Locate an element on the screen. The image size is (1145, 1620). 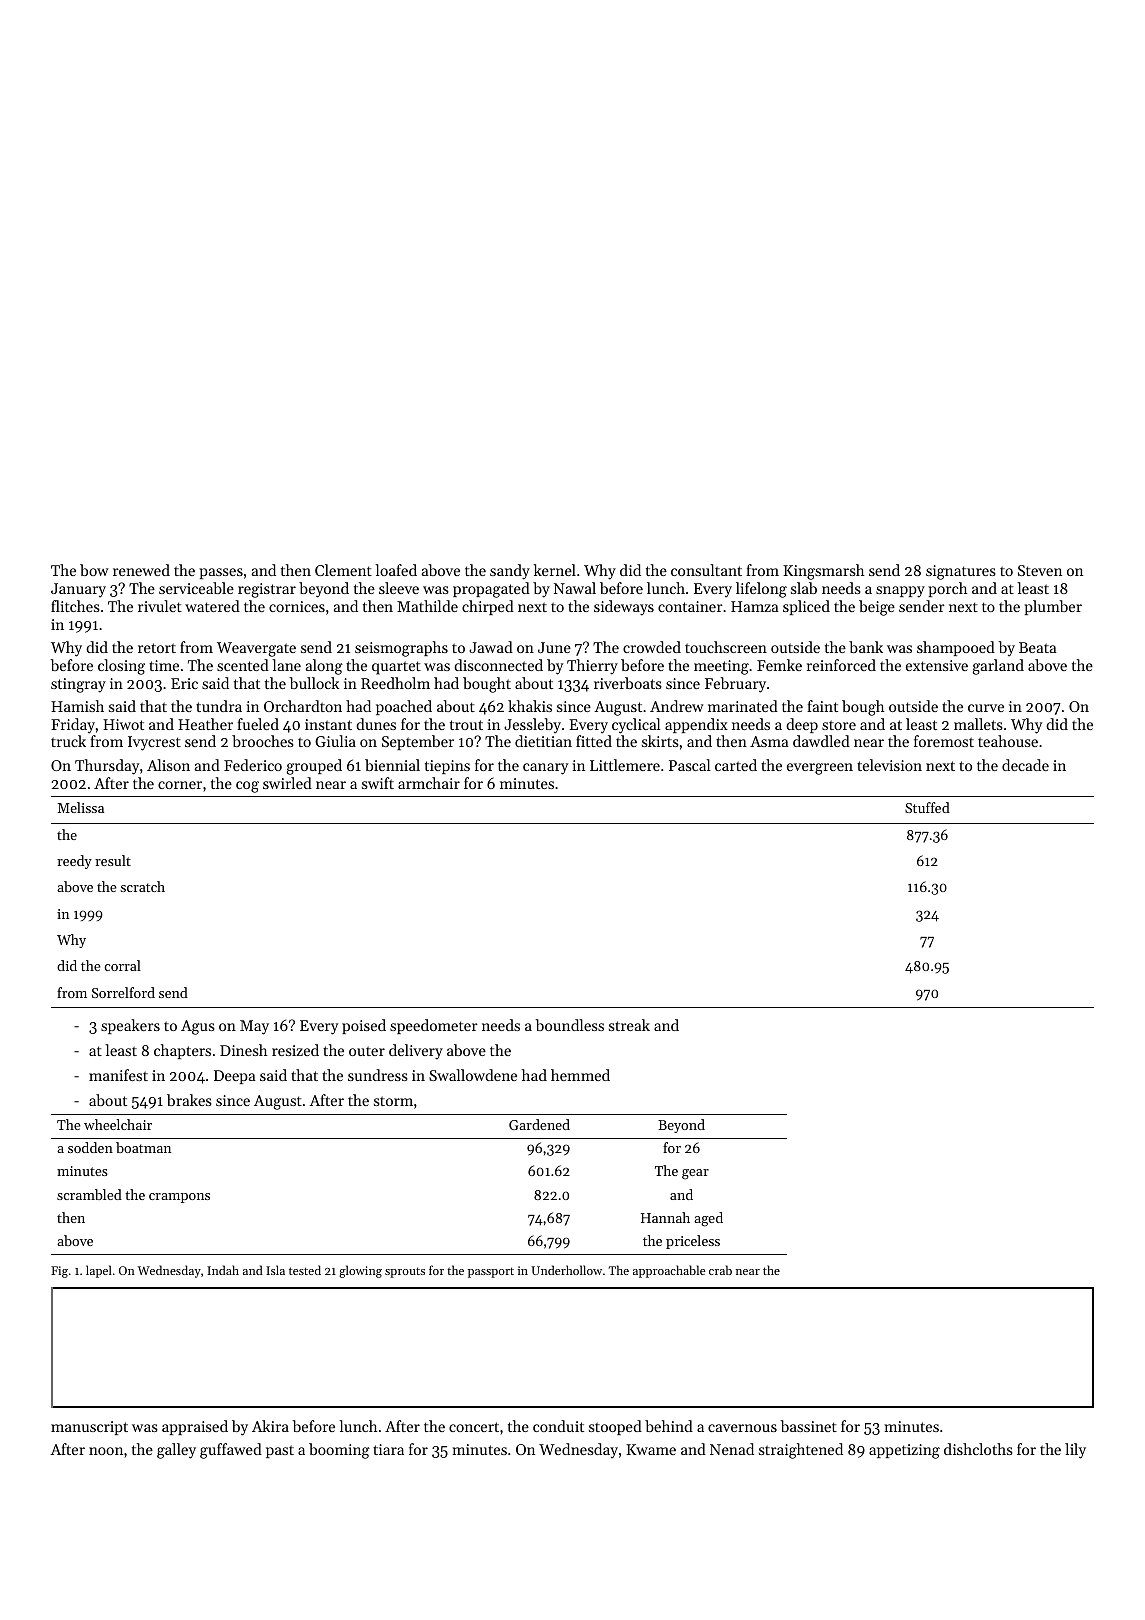
crab is located at coordinates (720, 1270).
